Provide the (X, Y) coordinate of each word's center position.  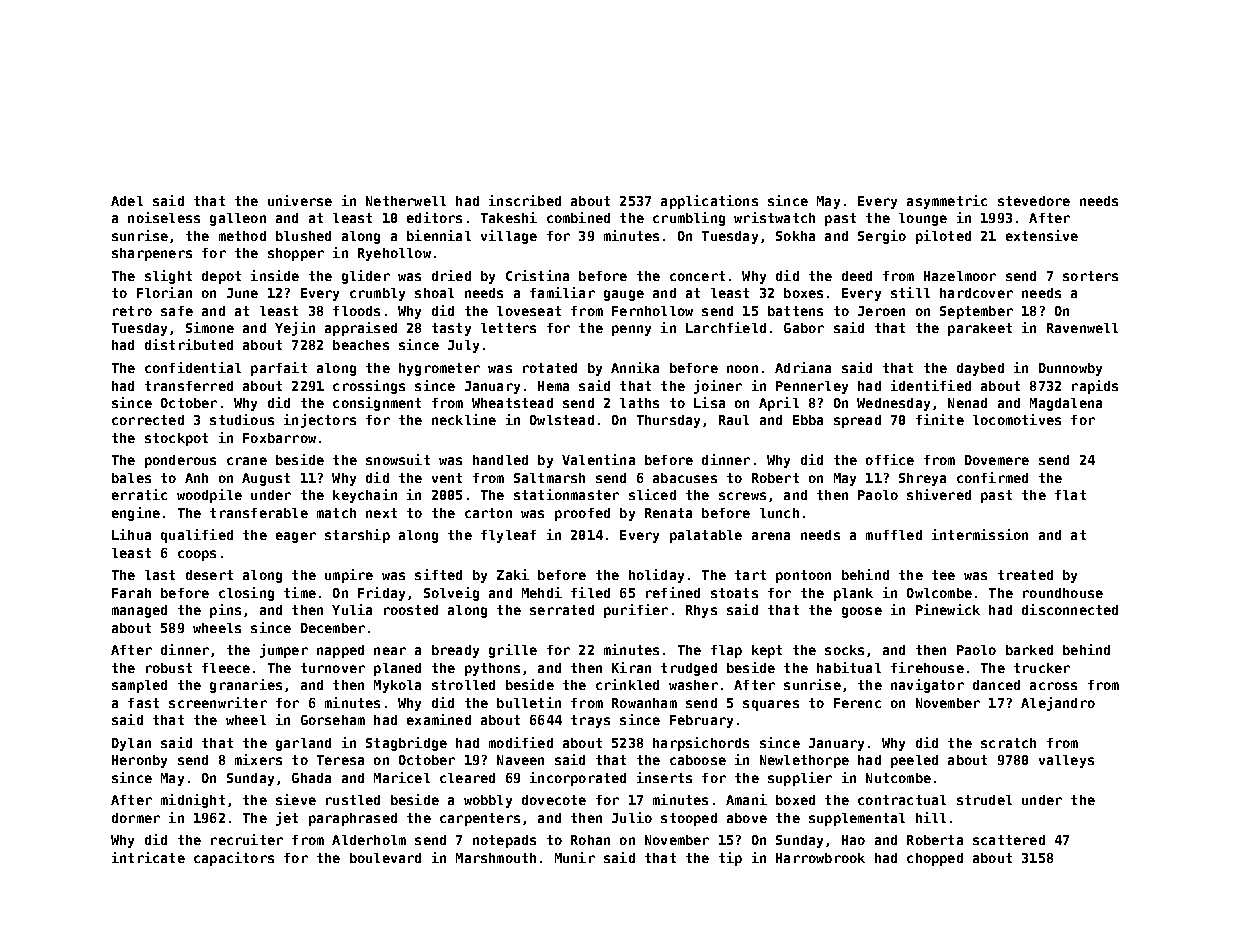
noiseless (164, 217)
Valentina (598, 459)
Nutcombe (898, 778)
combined (578, 217)
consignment (377, 404)
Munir (575, 857)
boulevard (385, 858)
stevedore (1034, 201)
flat (1070, 495)
